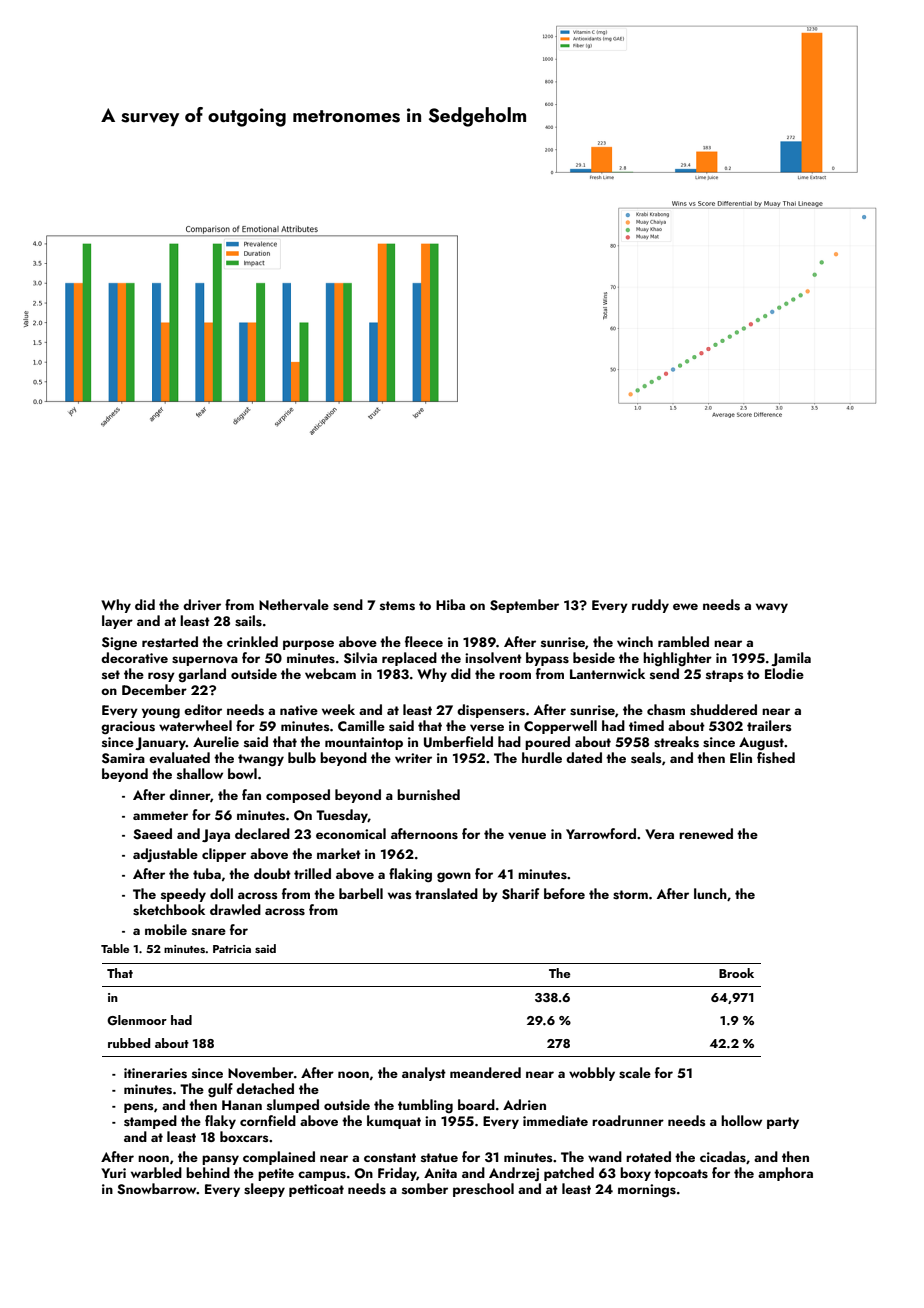 This page has height=1308, width=924. Describe the element at coordinates (424, 1074) in the page. I see `analyst` at that location.
